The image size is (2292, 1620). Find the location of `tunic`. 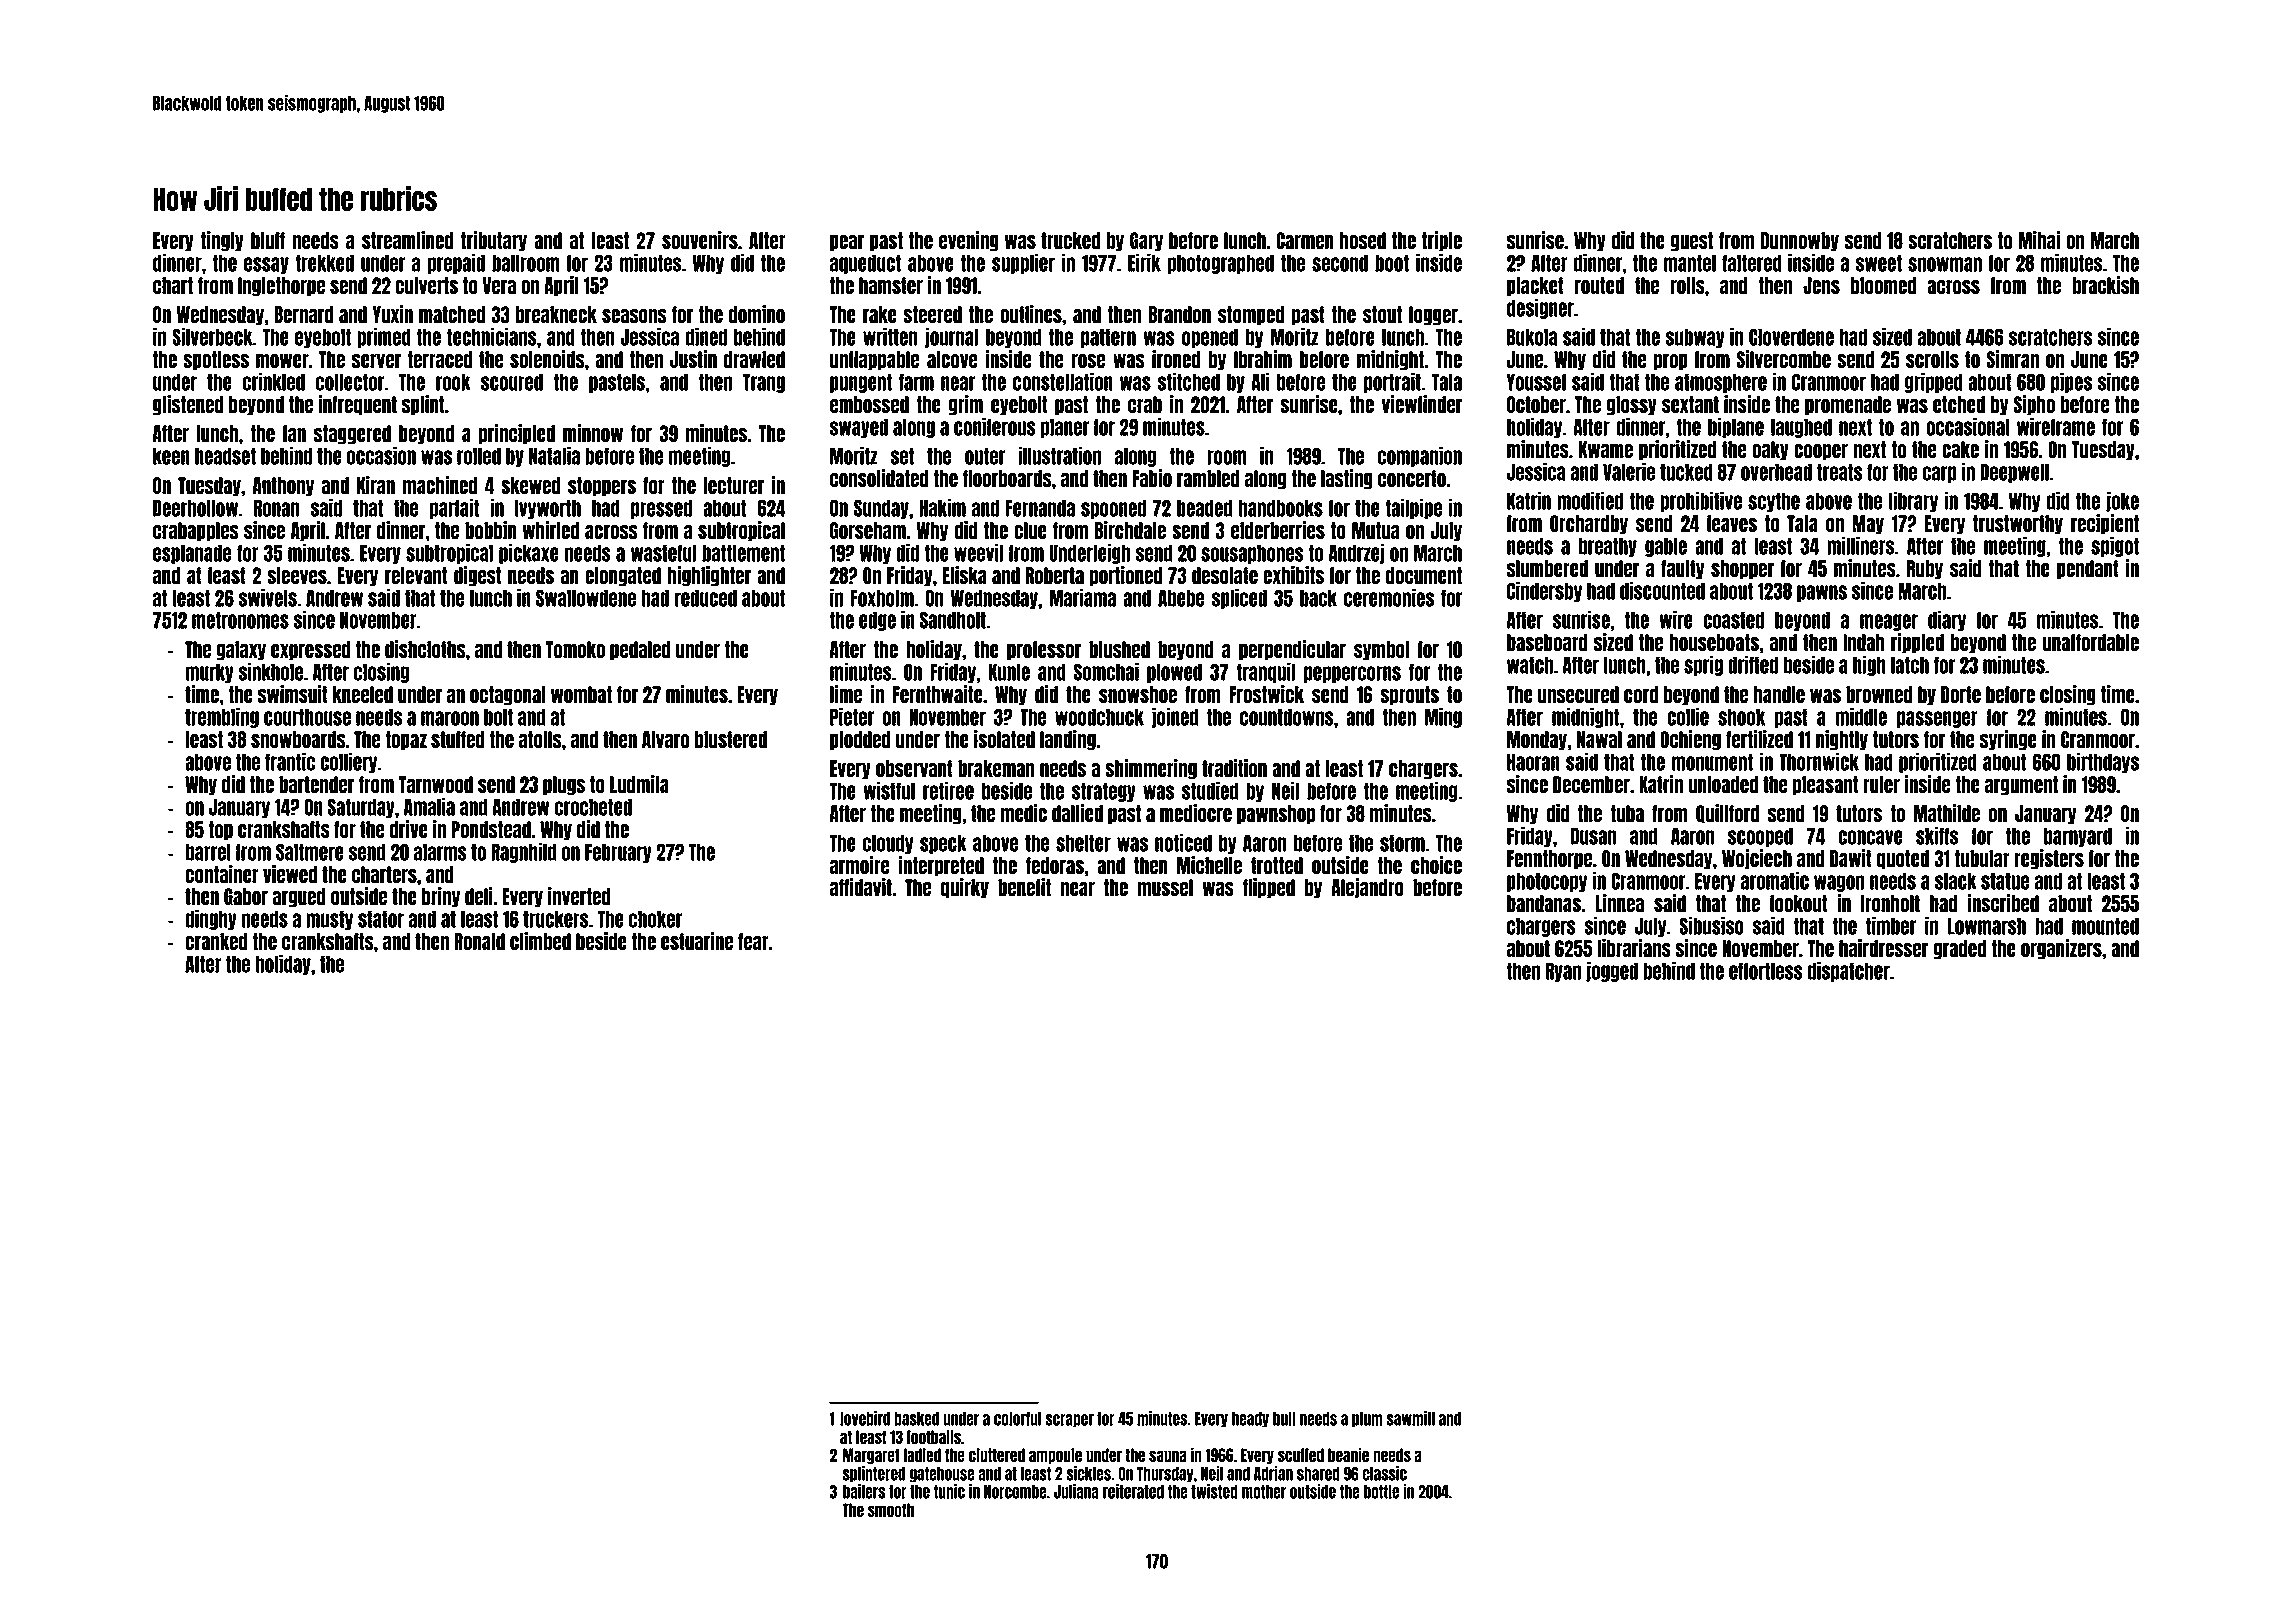

tunic is located at coordinates (949, 1491).
